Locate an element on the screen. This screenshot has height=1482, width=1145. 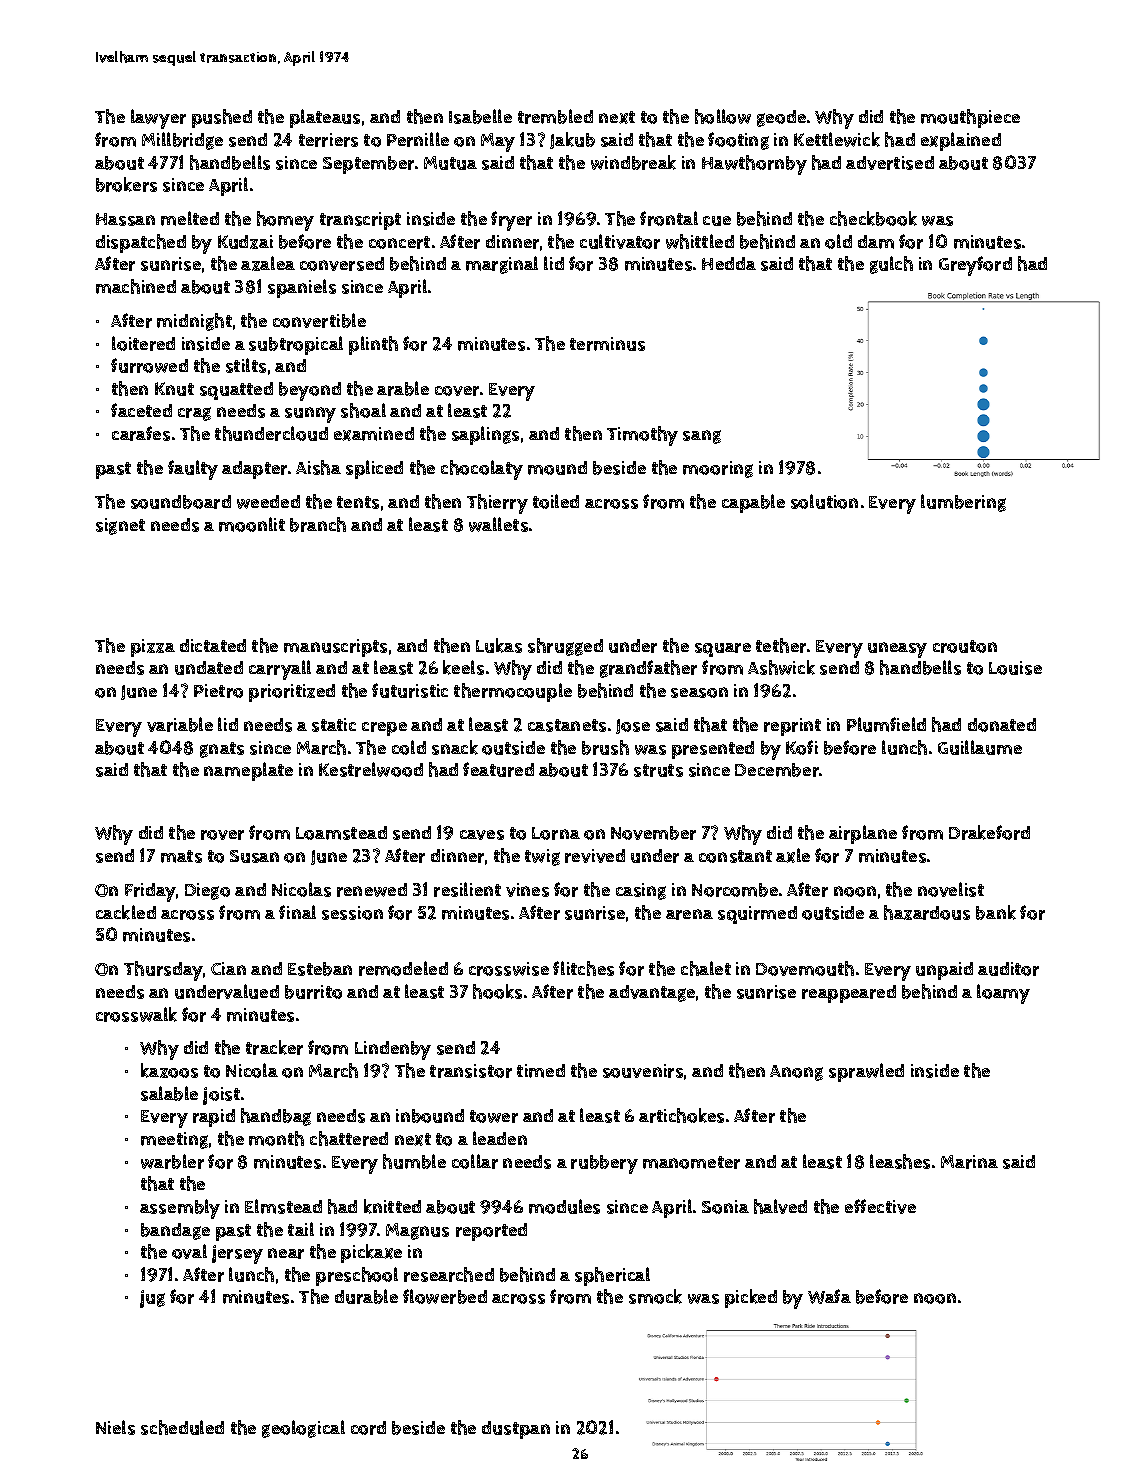
saplings is located at coordinates (485, 435).
